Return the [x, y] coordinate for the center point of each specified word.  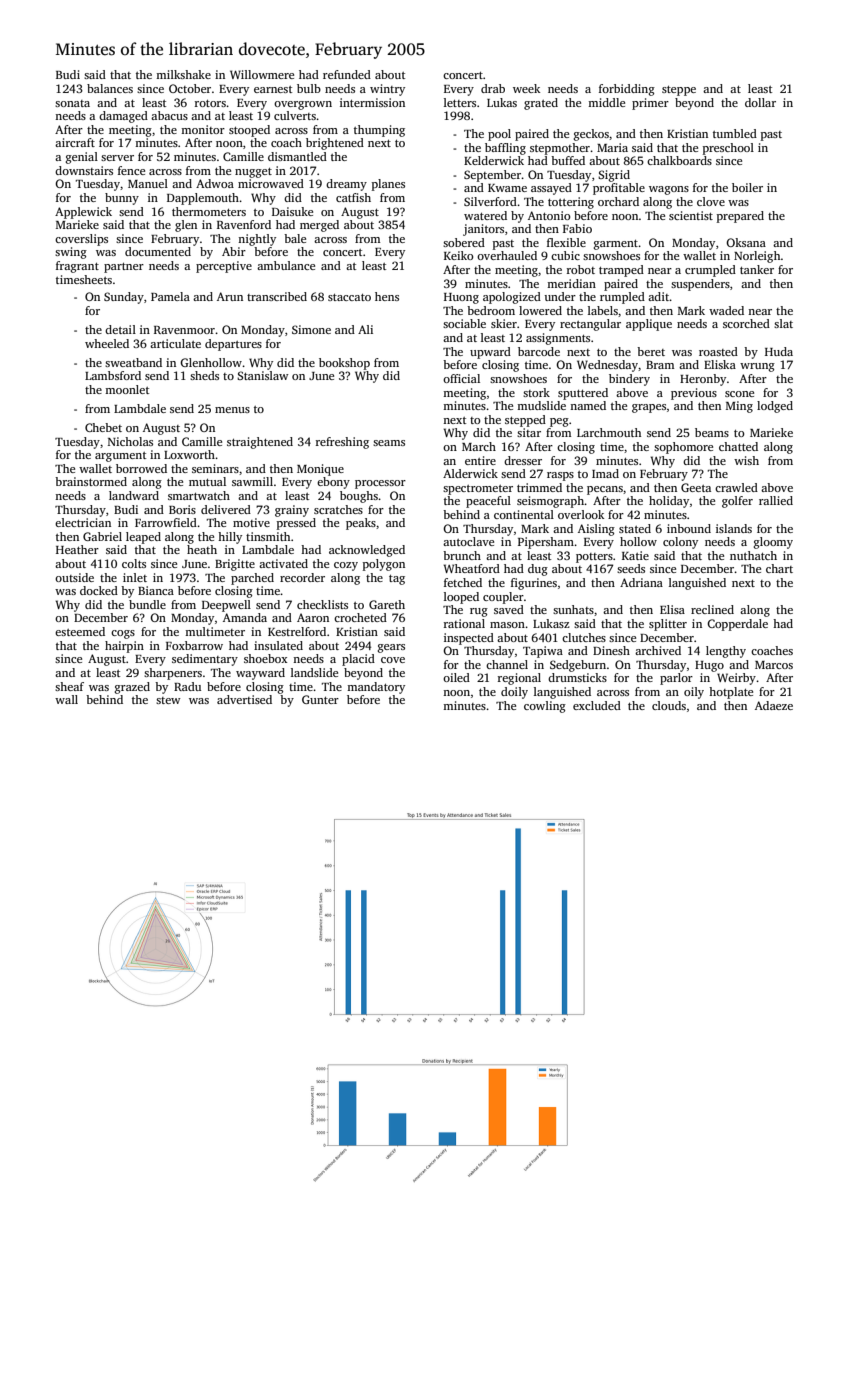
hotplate [731, 693]
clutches [584, 637]
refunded [347, 74]
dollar [760, 102]
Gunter [320, 699]
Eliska [720, 364]
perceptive [224, 267]
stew [168, 700]
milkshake [183, 74]
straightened [260, 443]
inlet [135, 577]
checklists [322, 604]
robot [581, 269]
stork [536, 392]
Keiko [458, 255]
